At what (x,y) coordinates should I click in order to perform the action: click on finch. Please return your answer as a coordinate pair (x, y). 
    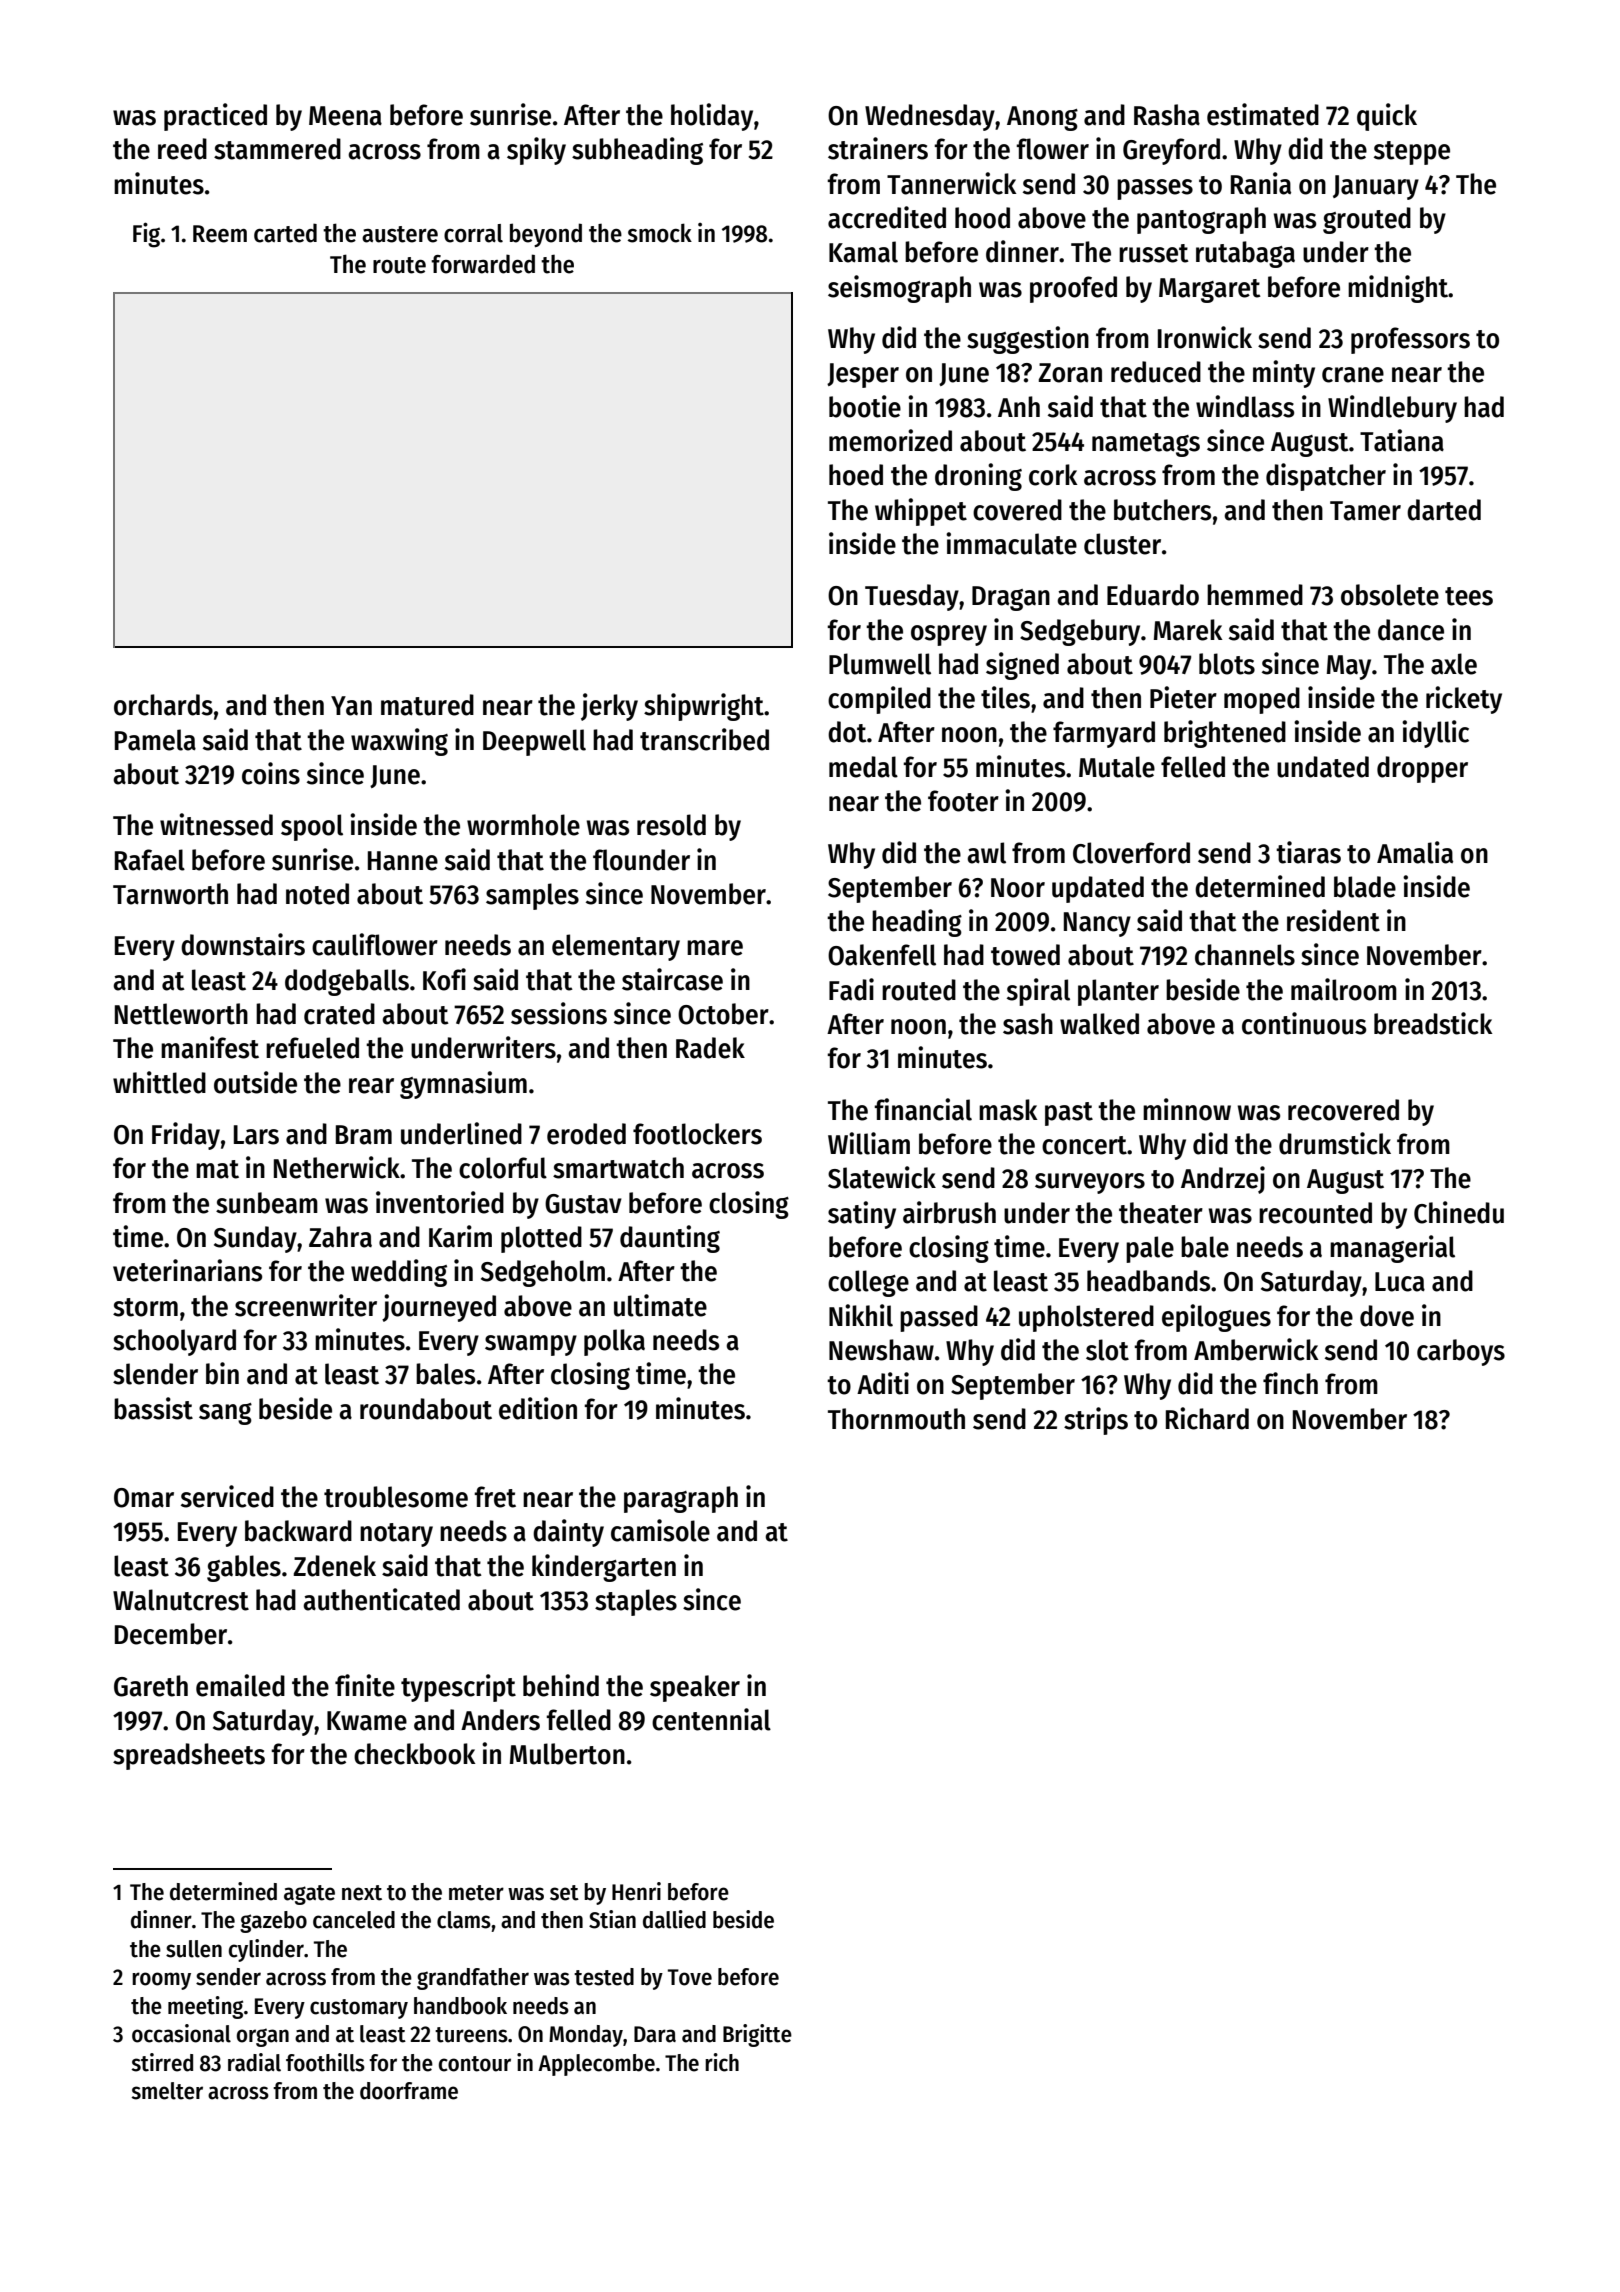
    Looking at the image, I should click on (1290, 1383).
